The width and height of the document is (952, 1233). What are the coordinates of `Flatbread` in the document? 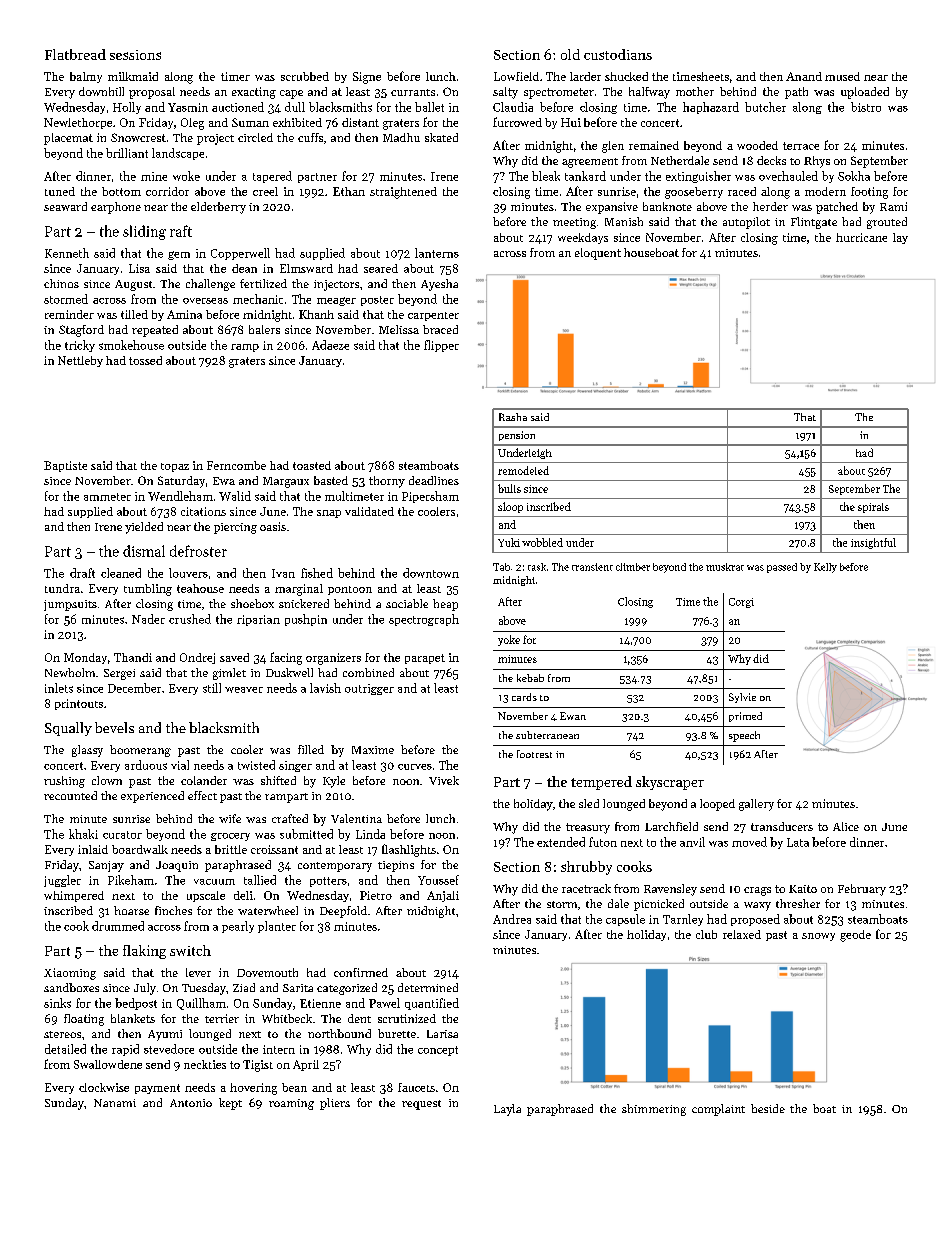 It's located at (75, 54).
